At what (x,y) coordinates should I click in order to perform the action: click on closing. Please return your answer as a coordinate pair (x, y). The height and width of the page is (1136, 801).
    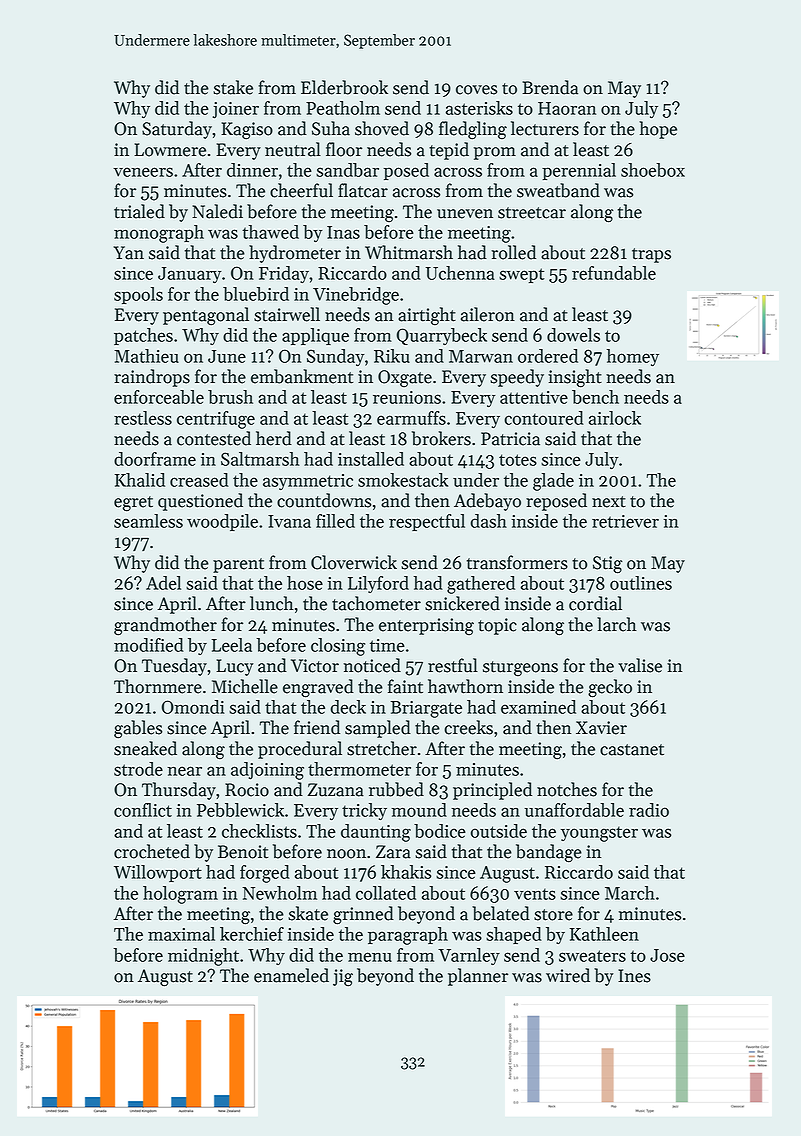
    Looking at the image, I should click on (338, 647).
